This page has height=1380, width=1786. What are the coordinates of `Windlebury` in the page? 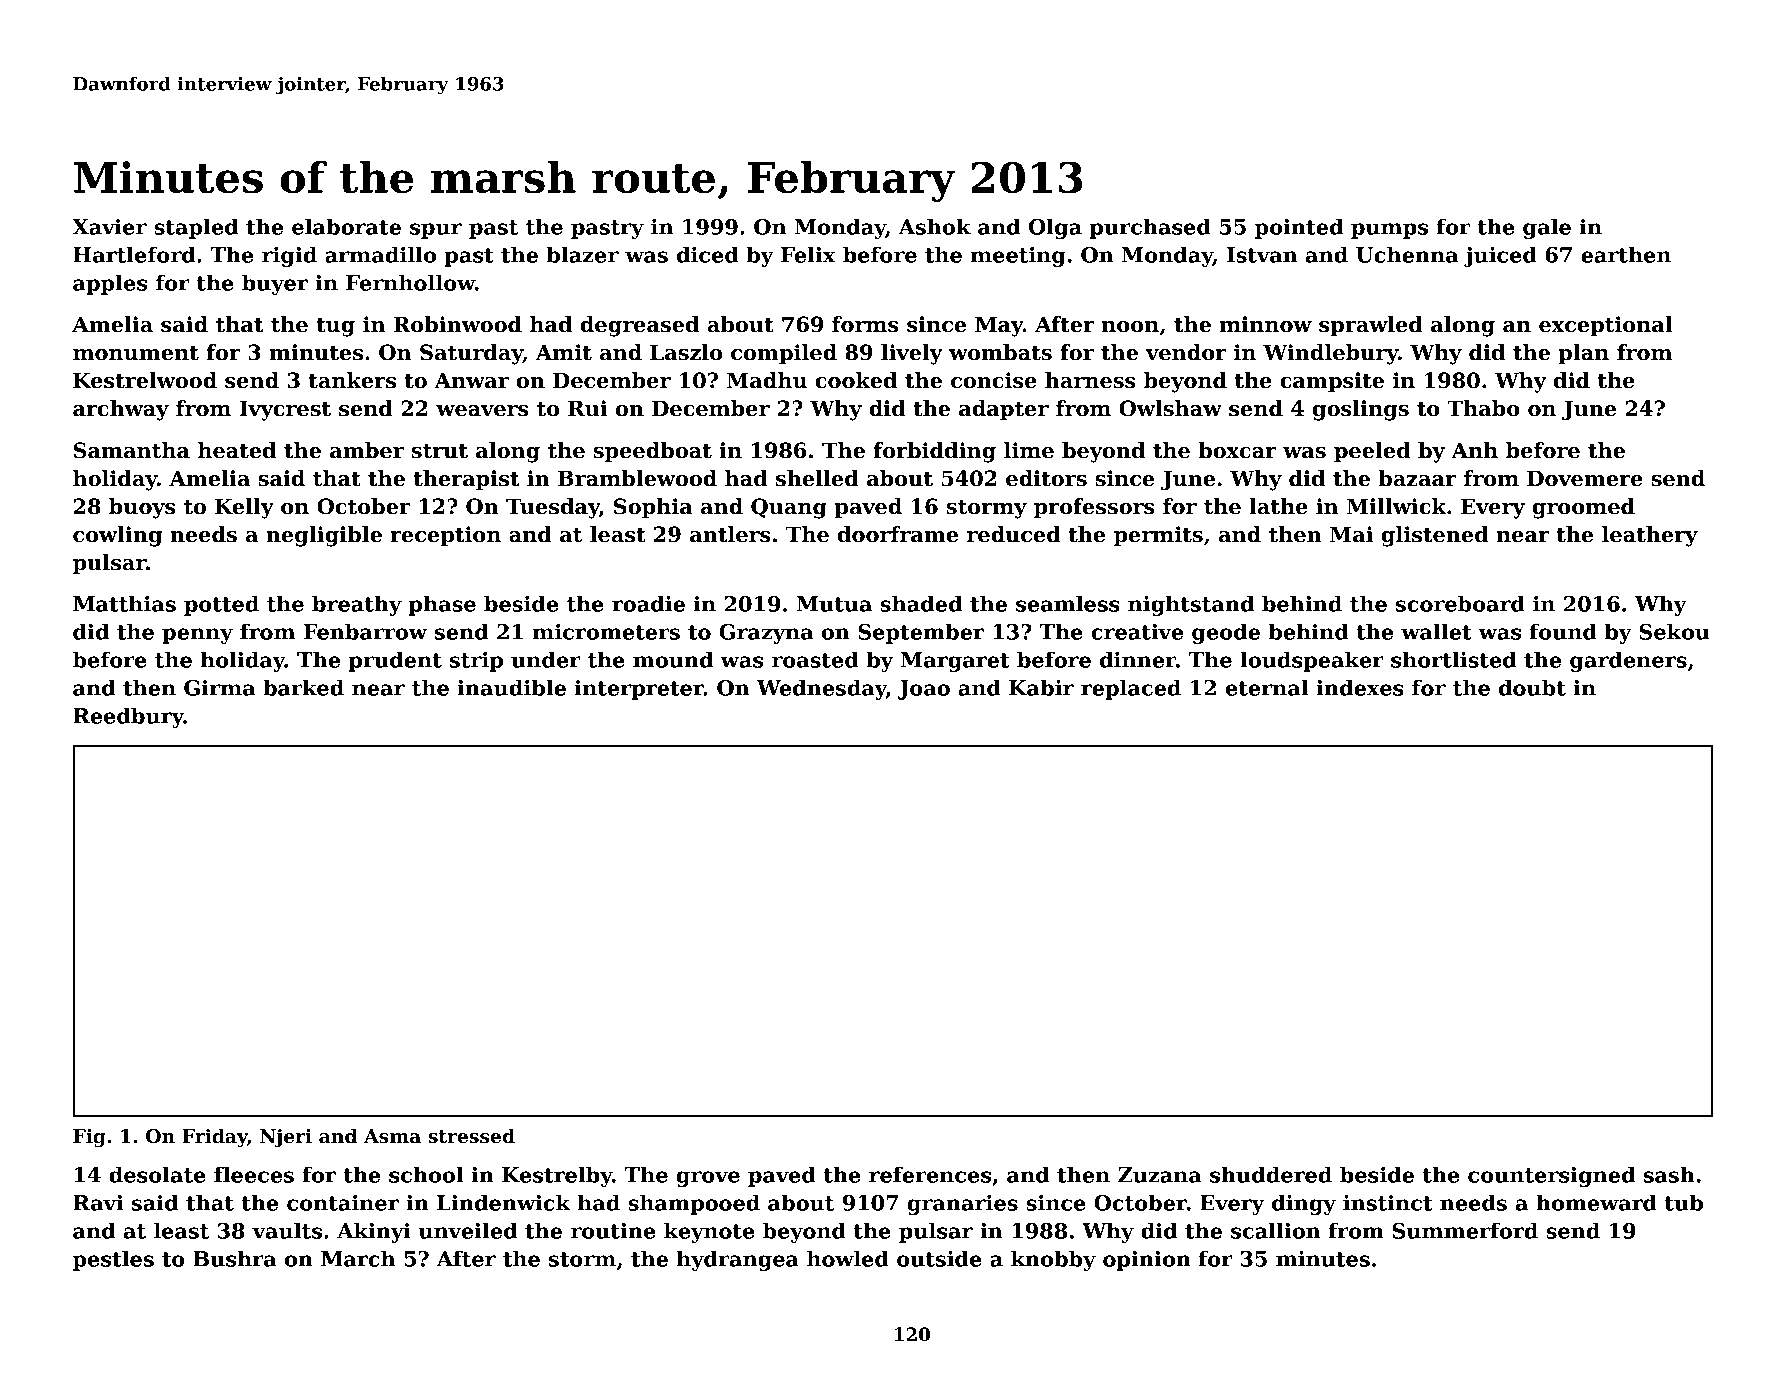 It's located at (1330, 354).
